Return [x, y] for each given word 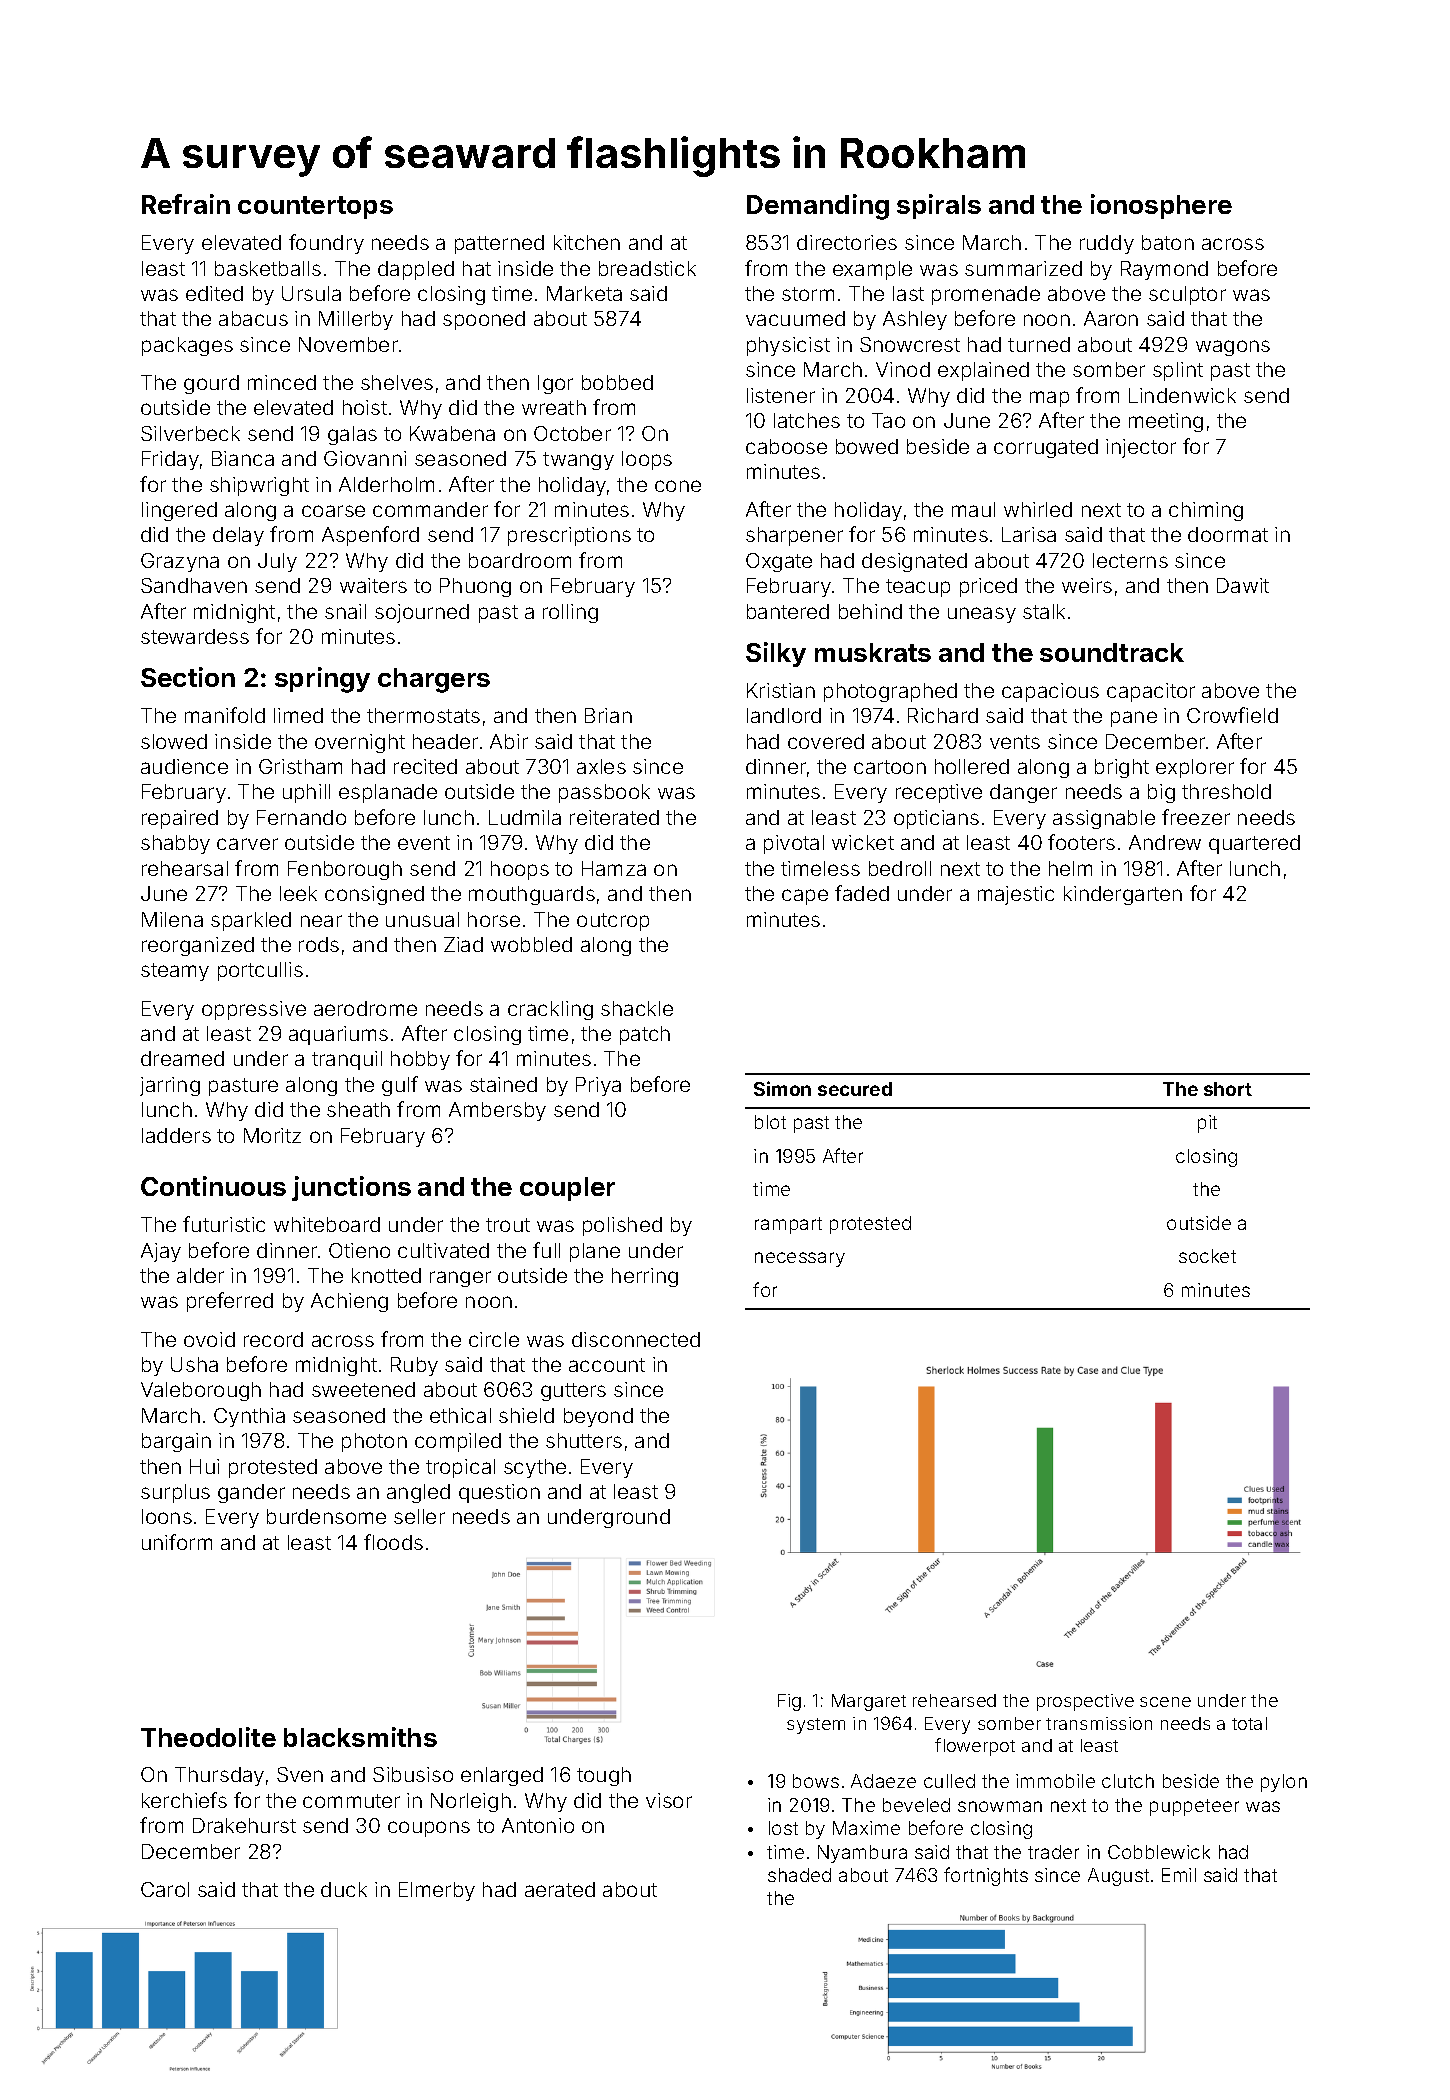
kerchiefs [184, 1800]
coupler [567, 1189]
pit [1207, 1124]
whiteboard [327, 1224]
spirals [939, 206]
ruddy [1107, 244]
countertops [315, 207]
